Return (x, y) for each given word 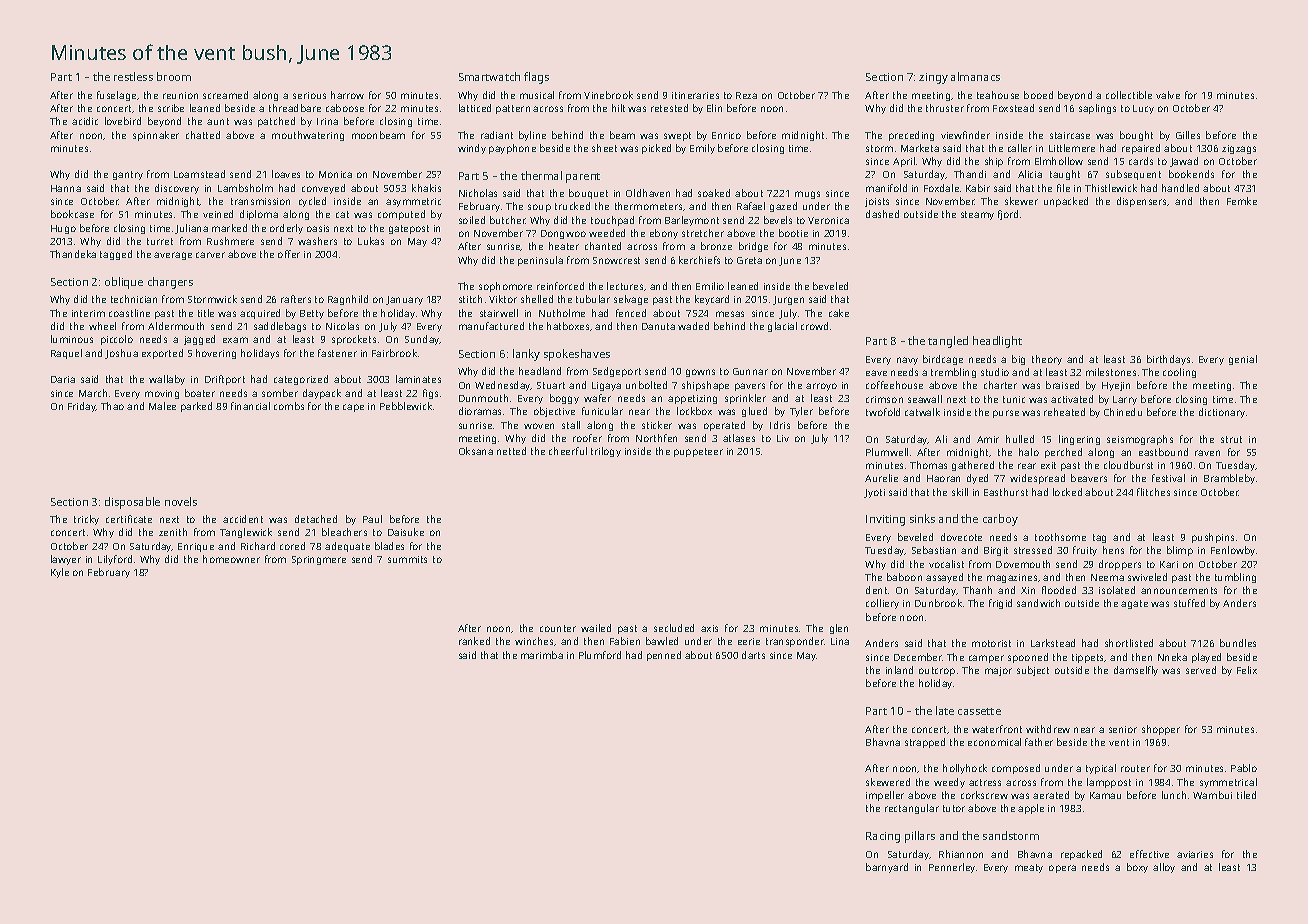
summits (407, 559)
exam (235, 340)
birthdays (1168, 360)
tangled (948, 342)
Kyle (60, 573)
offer (289, 254)
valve (1168, 95)
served (1201, 670)
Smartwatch (489, 76)
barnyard (887, 868)
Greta (749, 260)
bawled (662, 641)
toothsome (1060, 537)
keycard (712, 300)
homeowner (231, 559)
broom (174, 76)
